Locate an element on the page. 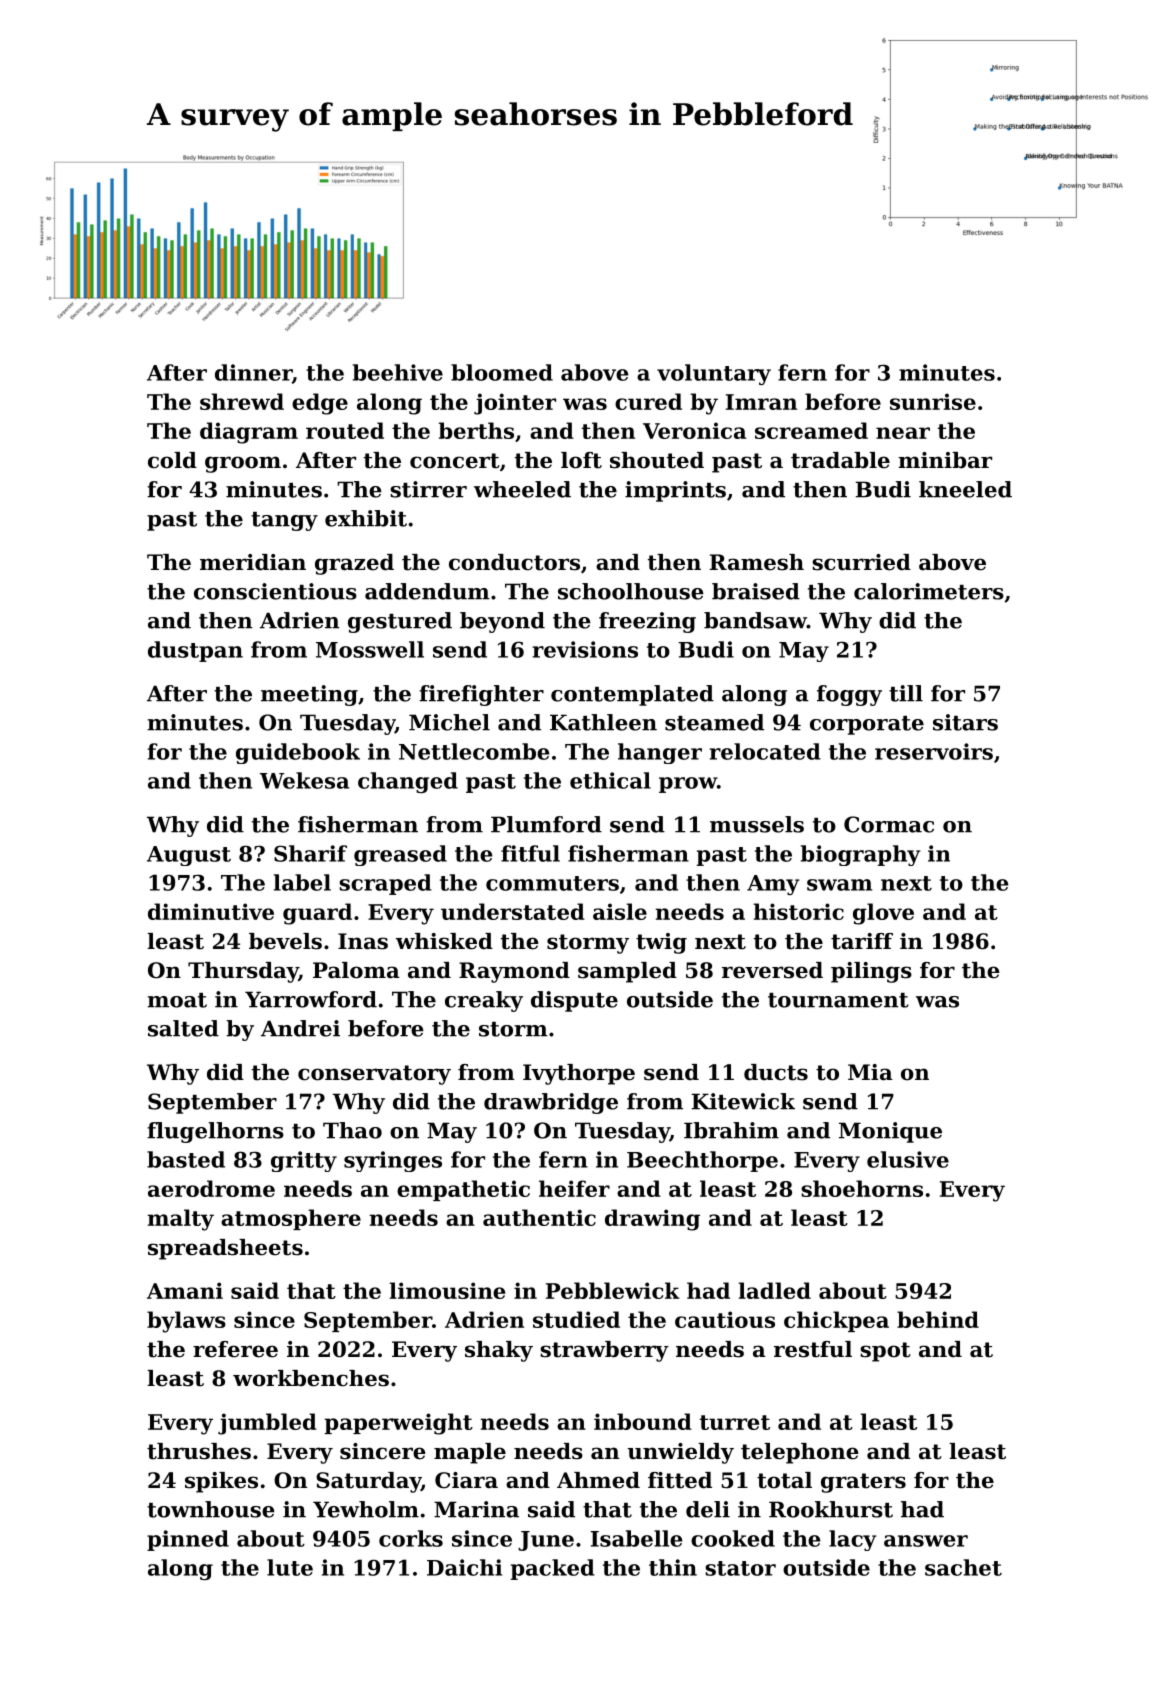 This image has height=1693, width=1169. Monique is located at coordinates (890, 1132).
